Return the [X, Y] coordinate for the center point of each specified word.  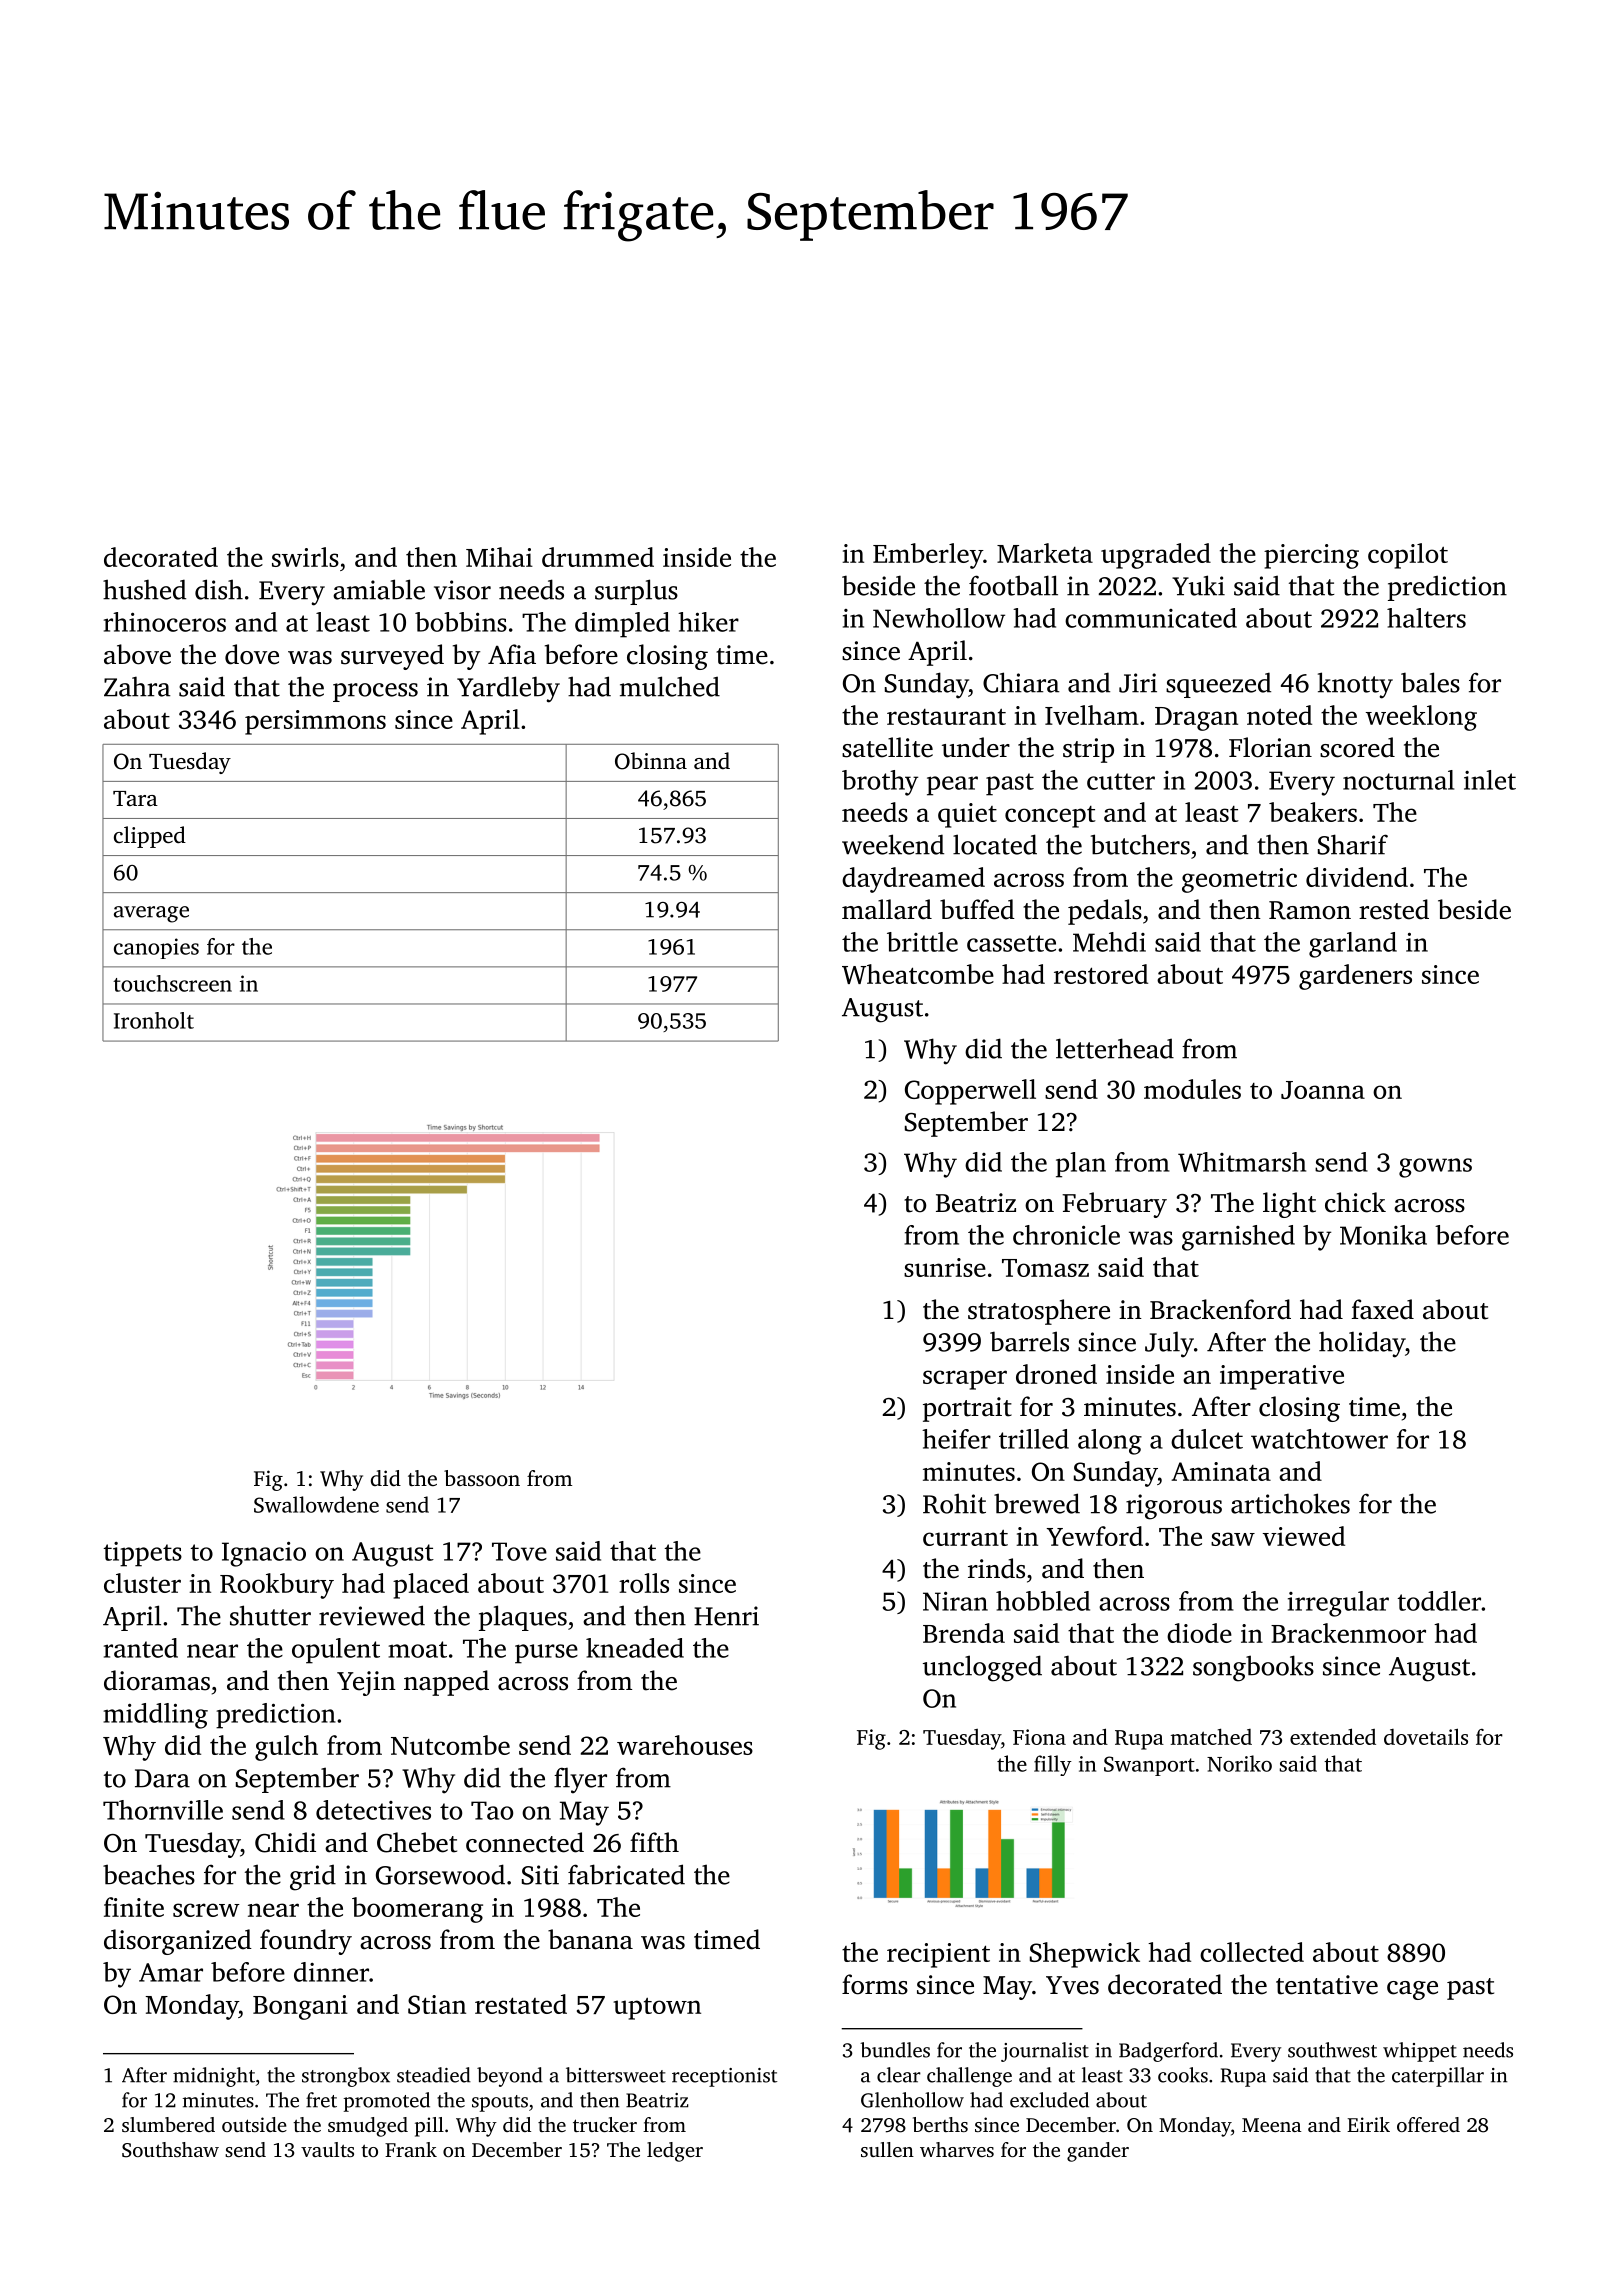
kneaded [635, 1648]
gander [1098, 2152]
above [137, 654]
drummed [598, 557]
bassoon [482, 1478]
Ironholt [154, 1020]
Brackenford [1220, 1309]
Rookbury [277, 1586]
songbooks [1253, 1668]
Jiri [1138, 683]
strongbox [346, 2077]
